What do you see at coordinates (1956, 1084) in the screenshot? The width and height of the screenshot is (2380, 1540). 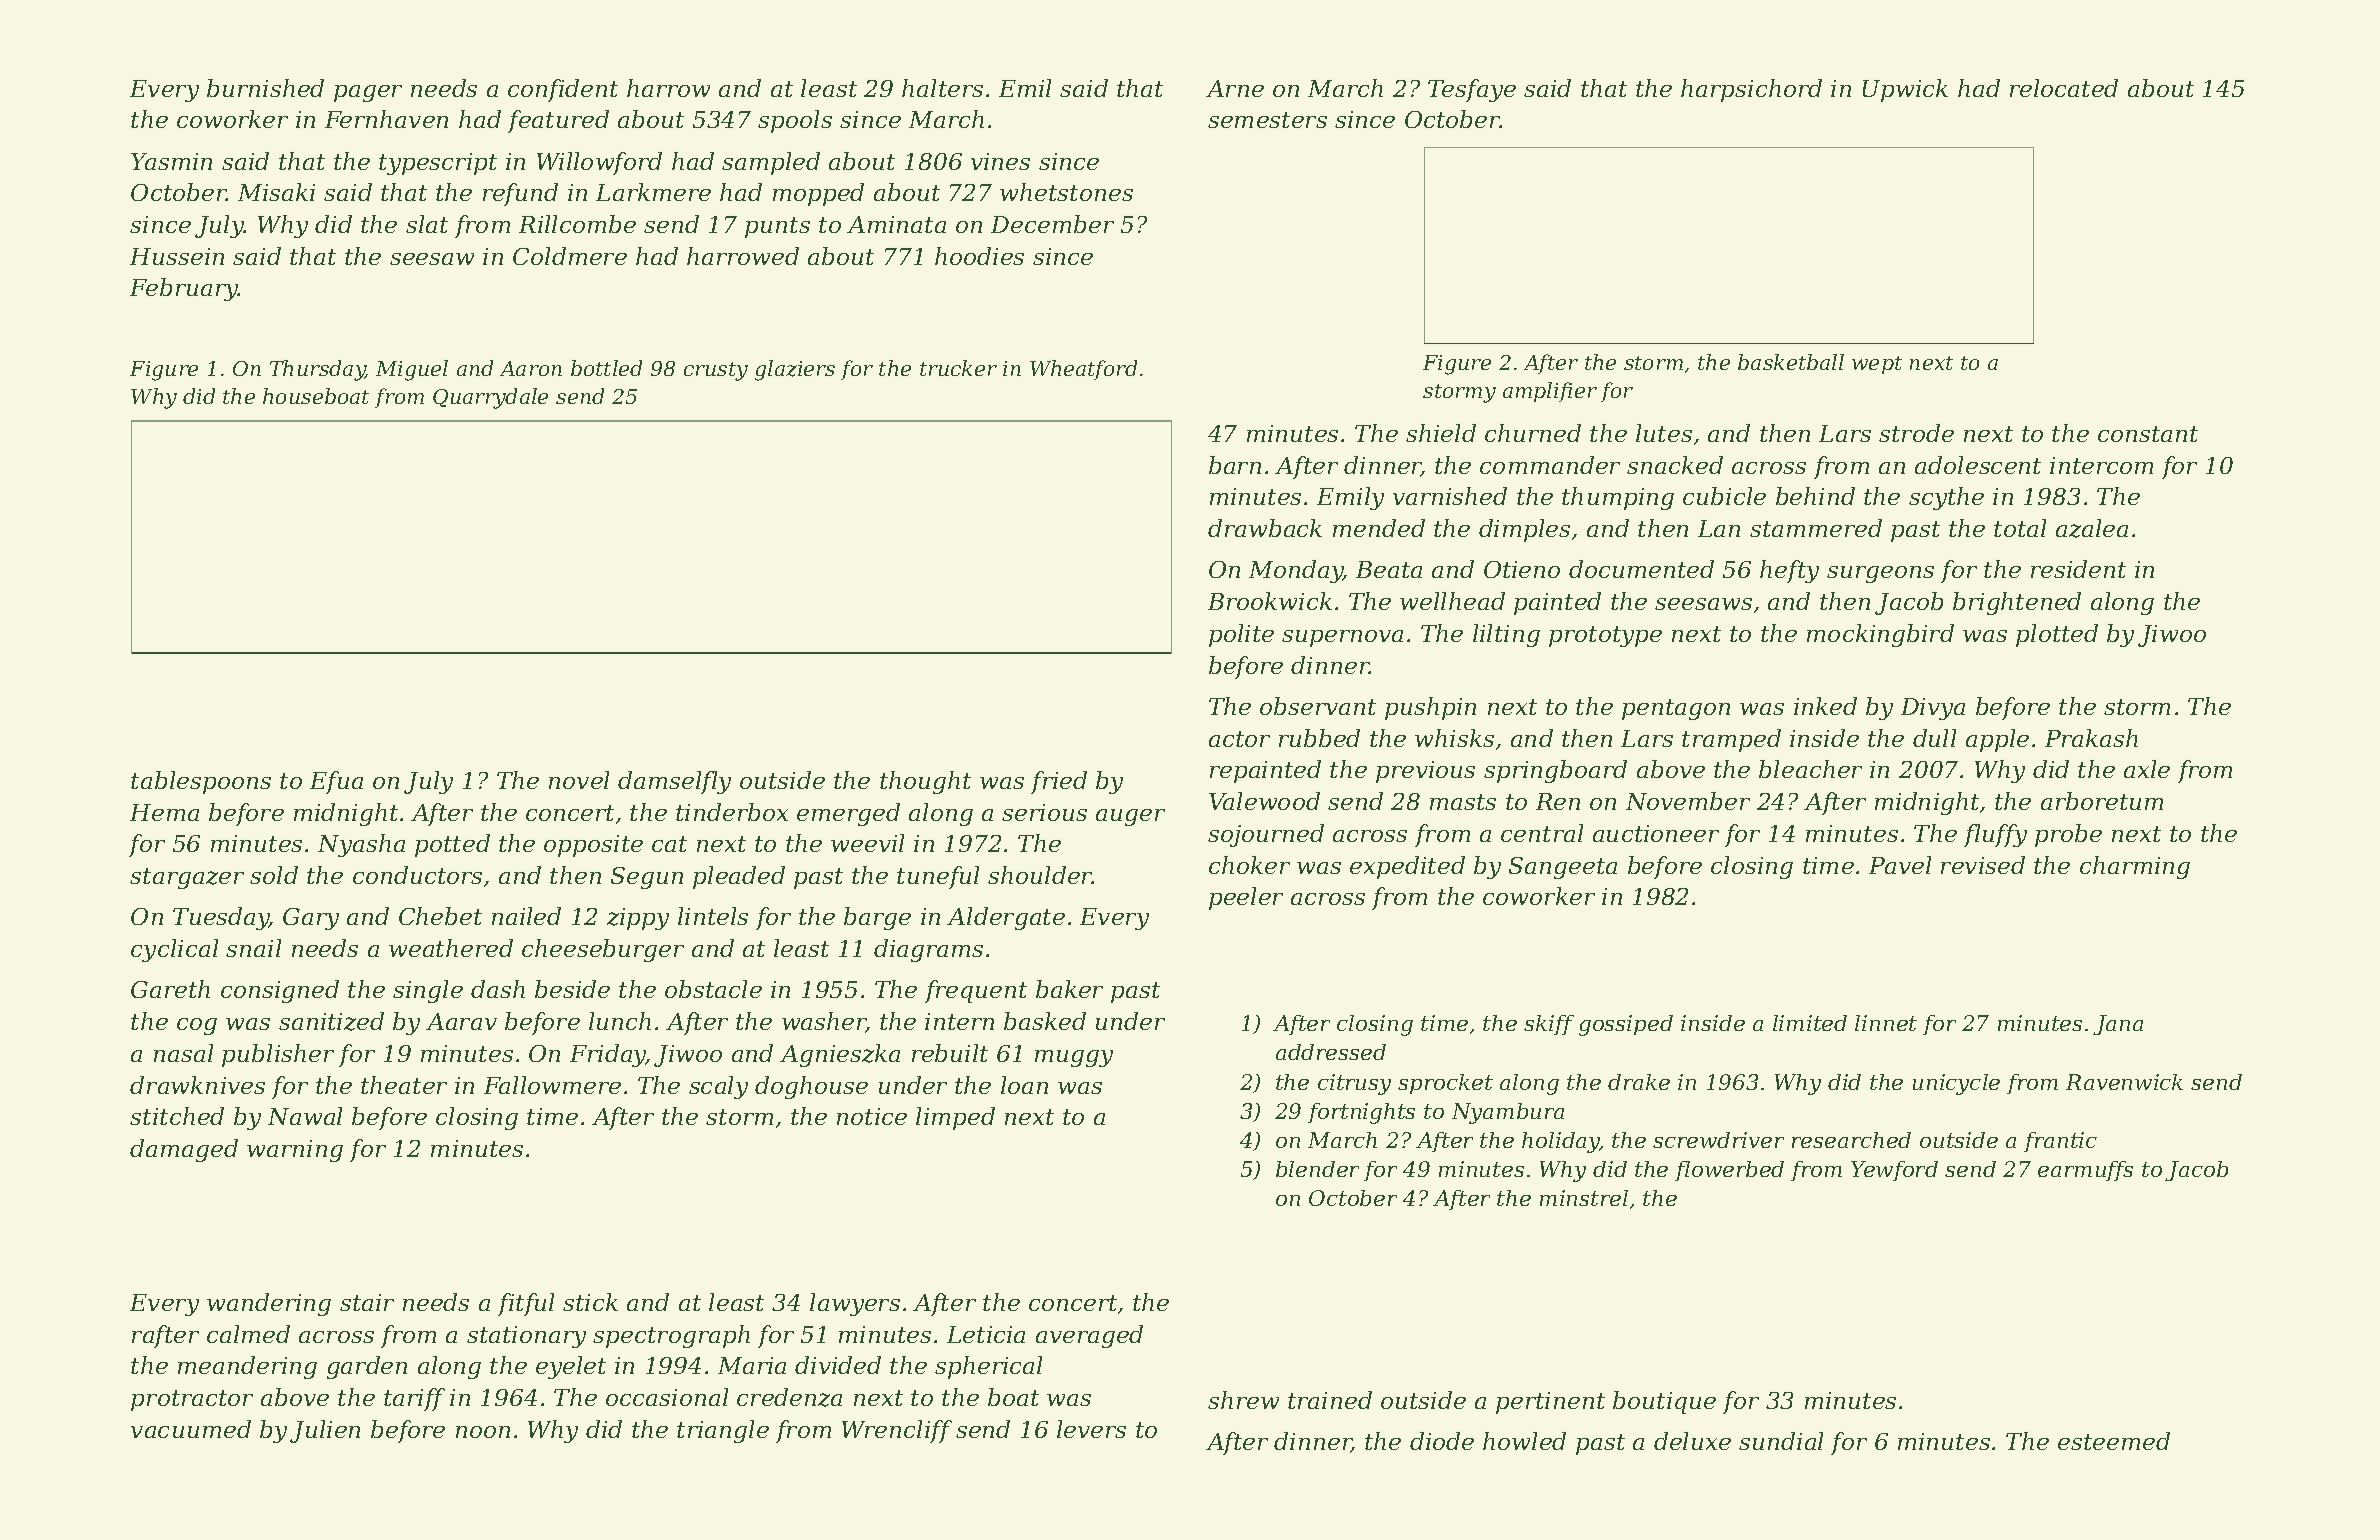 I see `unicycle` at bounding box center [1956, 1084].
